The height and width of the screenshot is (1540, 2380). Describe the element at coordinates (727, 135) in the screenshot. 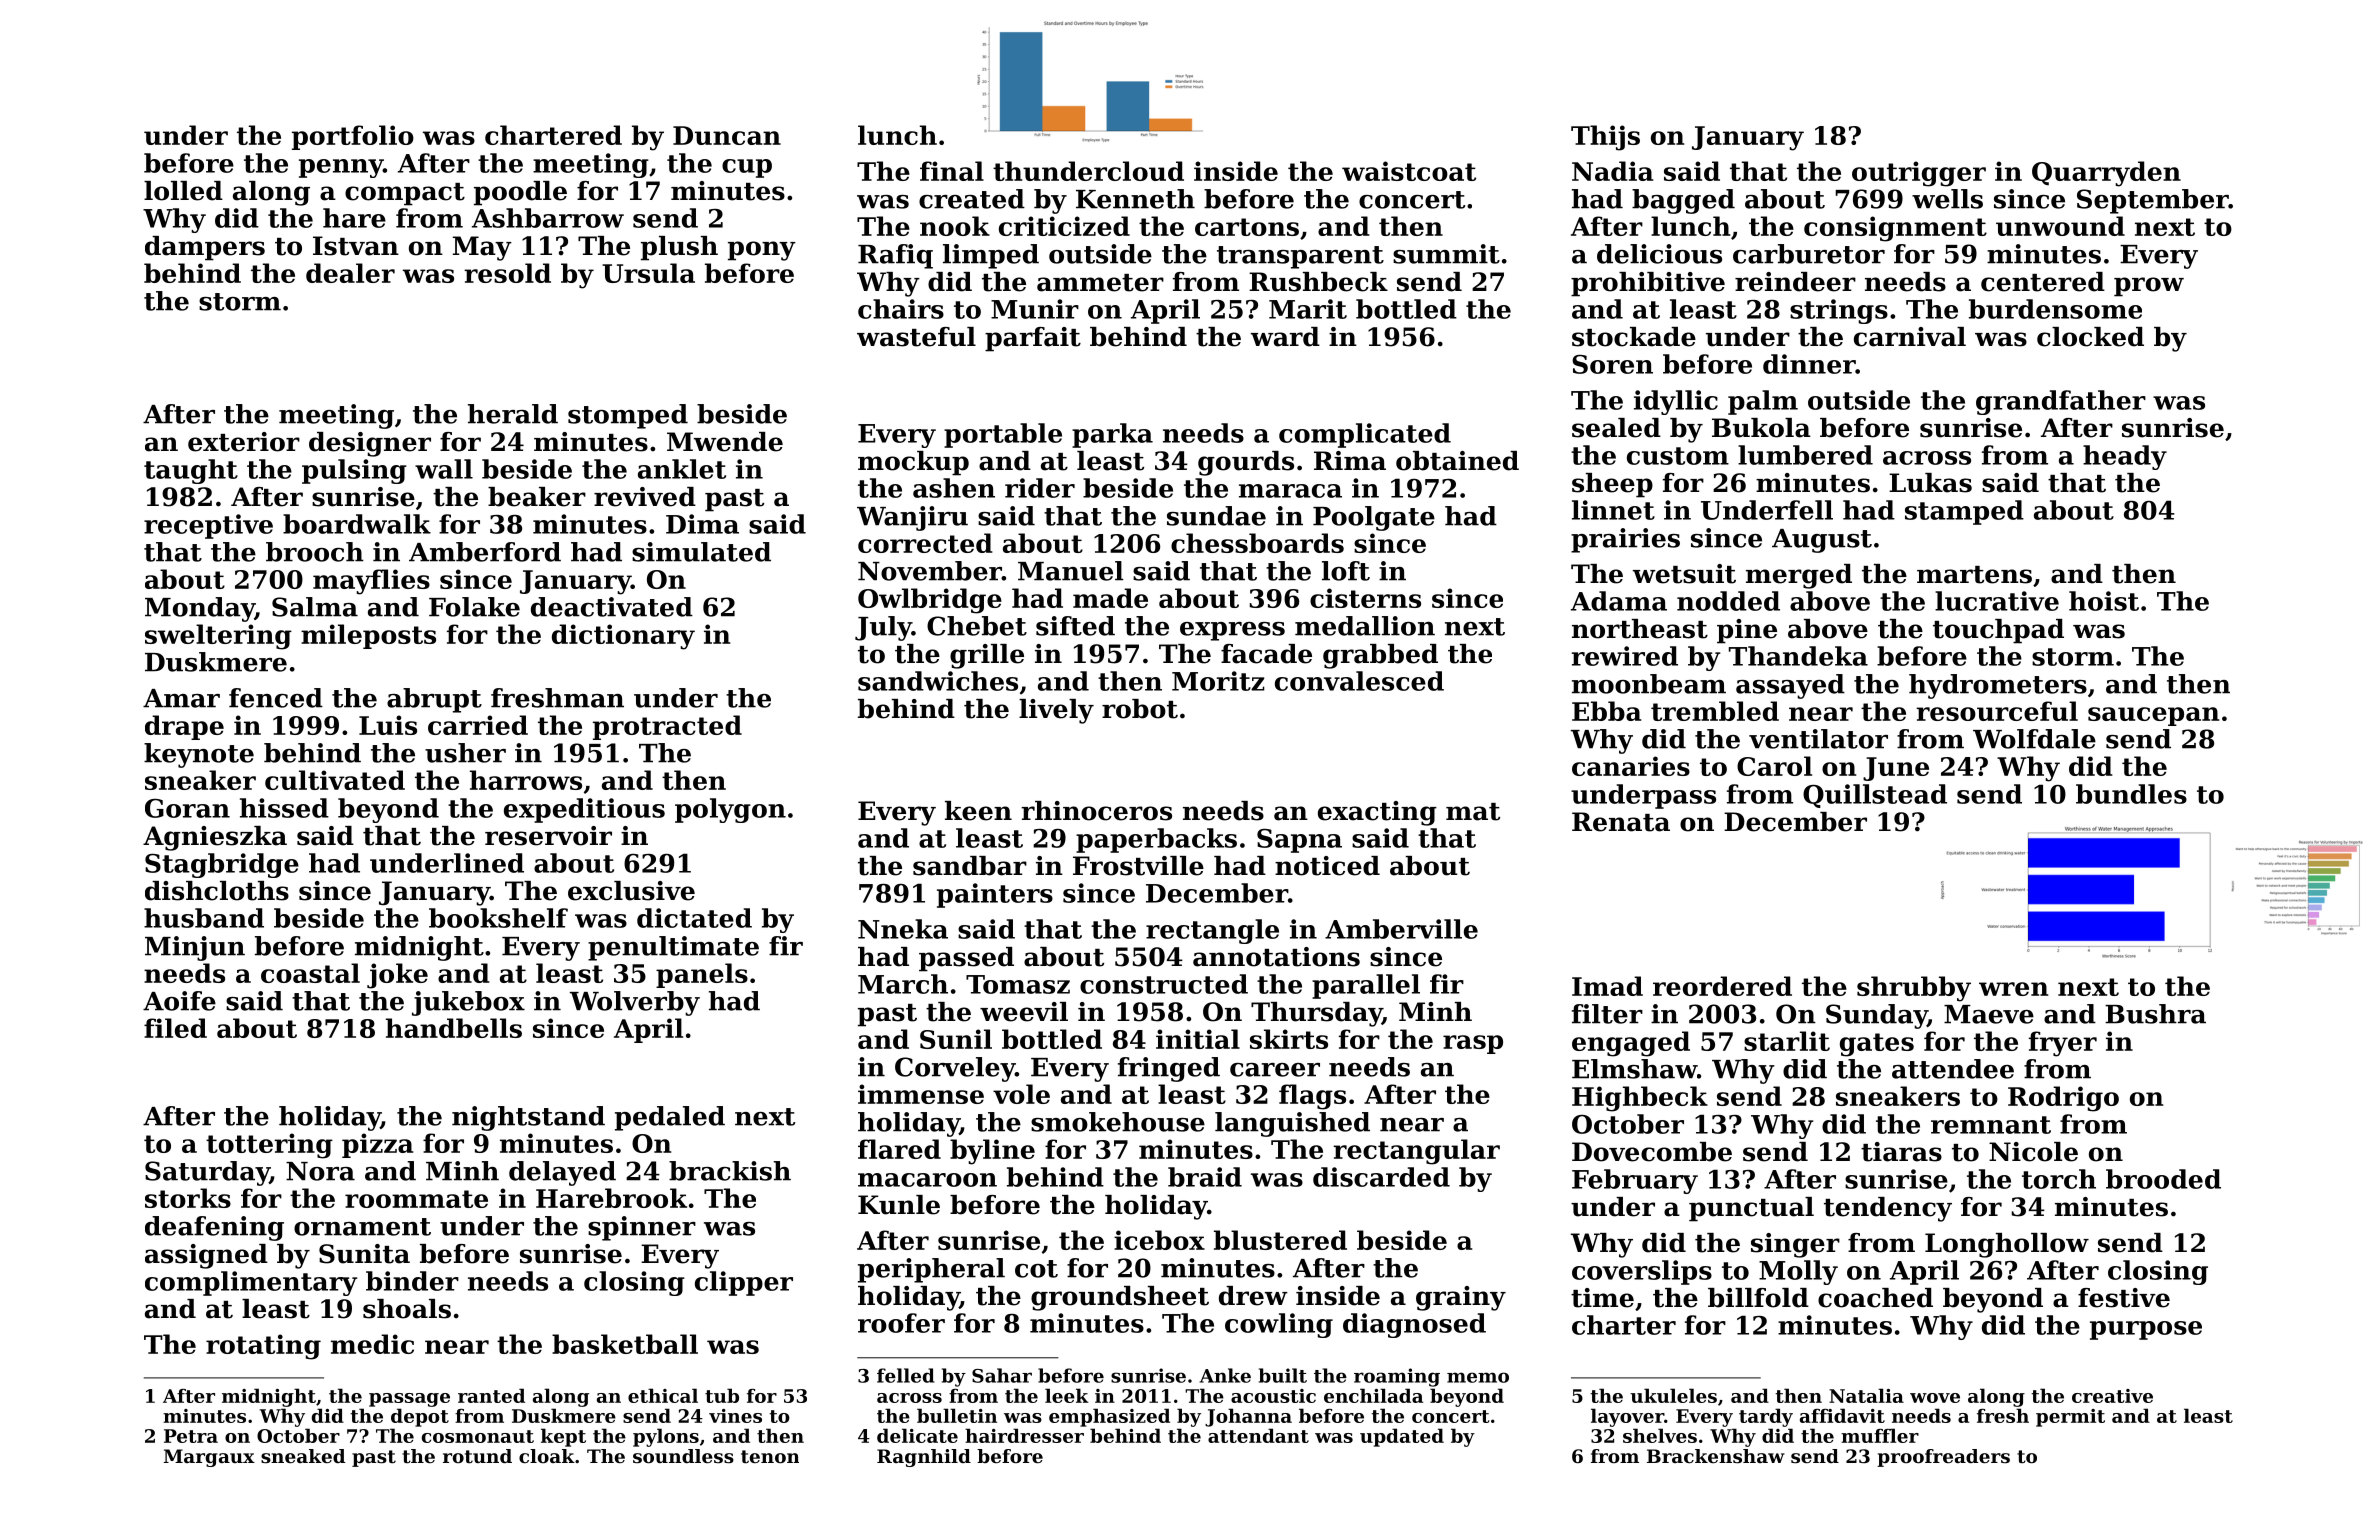

I see `Duncan` at that location.
